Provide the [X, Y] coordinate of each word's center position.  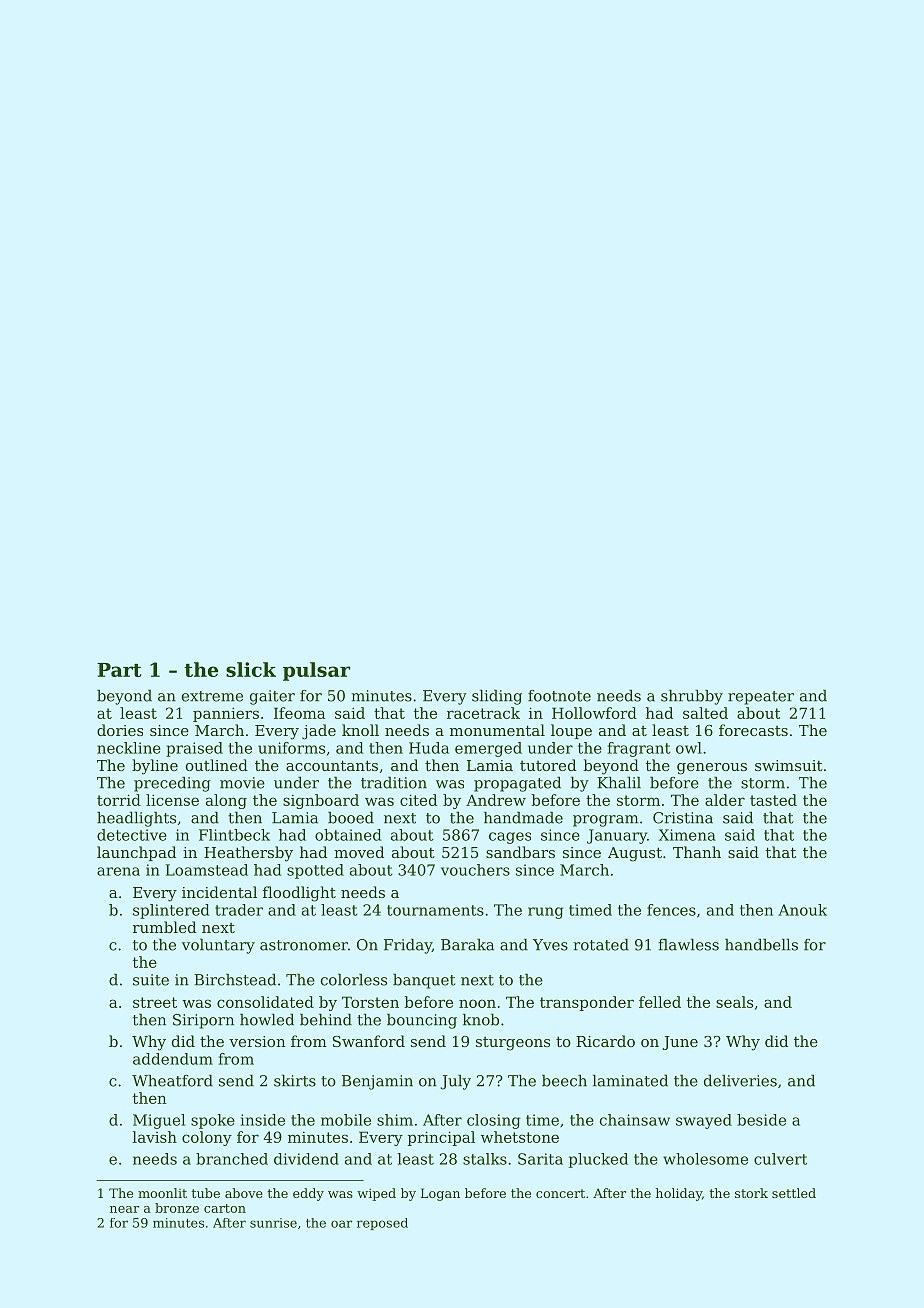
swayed [704, 1121]
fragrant [639, 749]
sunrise [273, 1223]
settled [794, 1193]
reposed [382, 1224]
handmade [523, 817]
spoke [213, 1121]
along [226, 801]
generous [712, 769]
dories [120, 730]
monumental [497, 730]
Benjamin [377, 1082]
